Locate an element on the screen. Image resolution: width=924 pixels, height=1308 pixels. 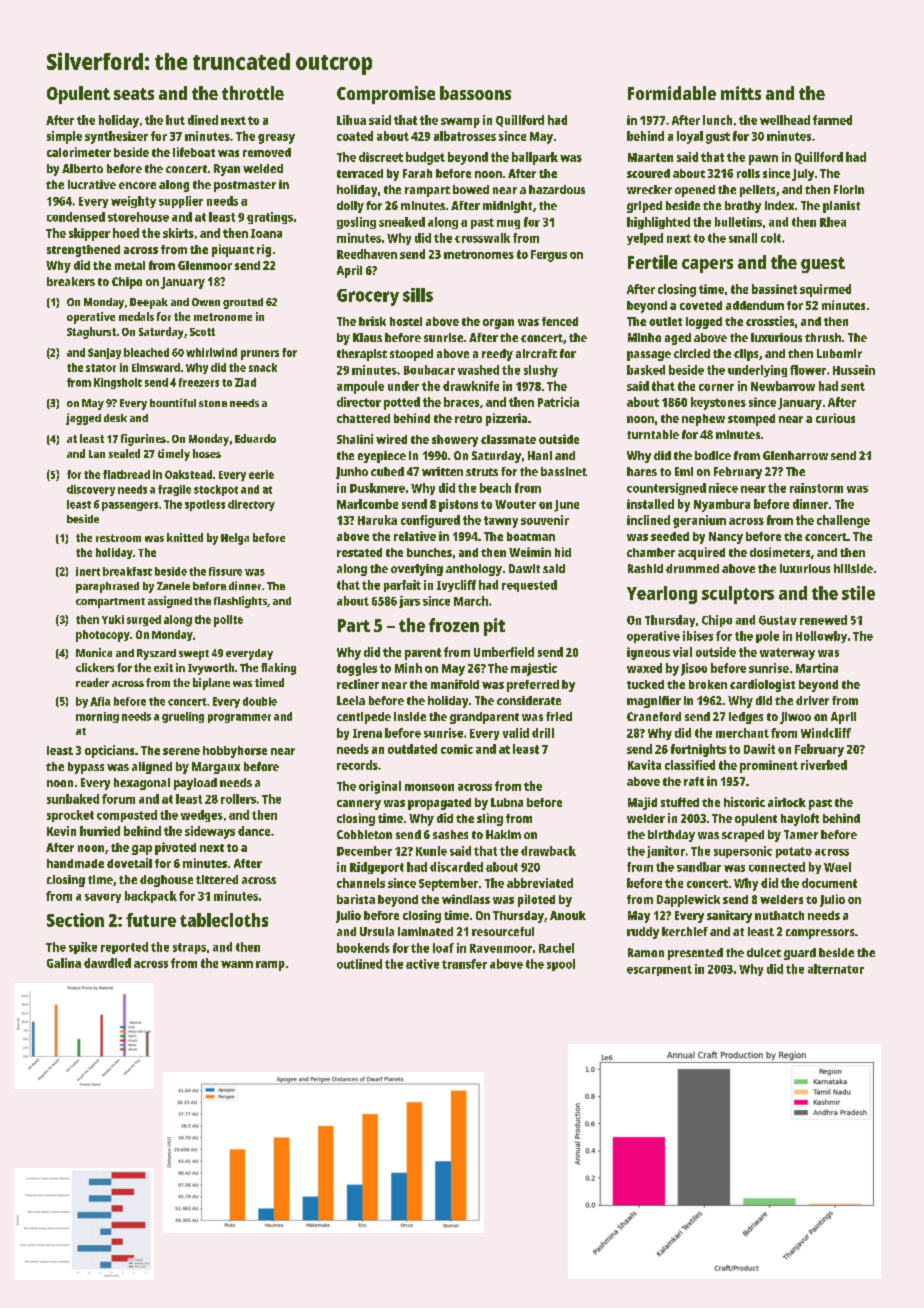
albatrosses is located at coordinates (465, 136).
